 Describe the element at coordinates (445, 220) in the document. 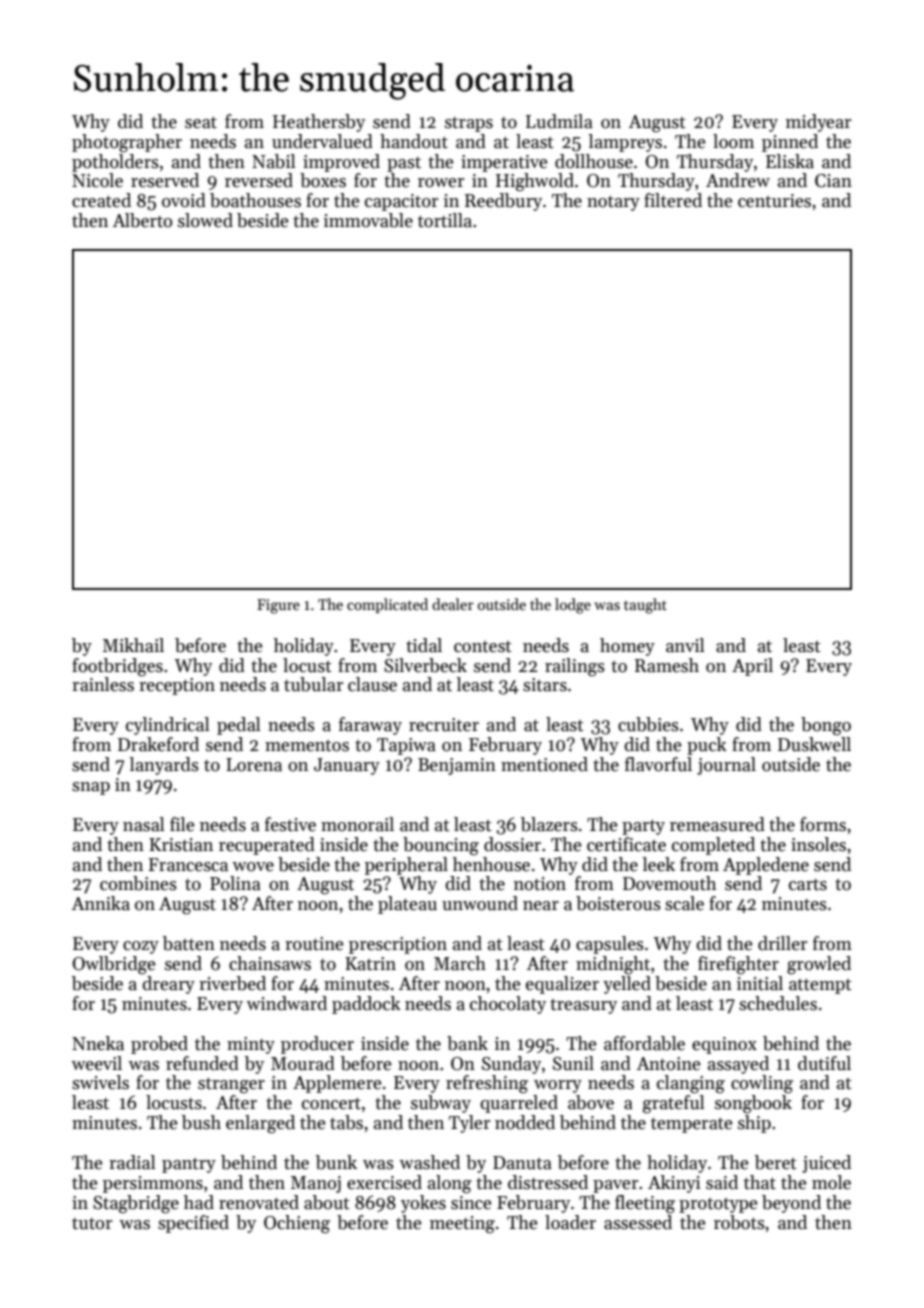

I see `tortilla` at that location.
